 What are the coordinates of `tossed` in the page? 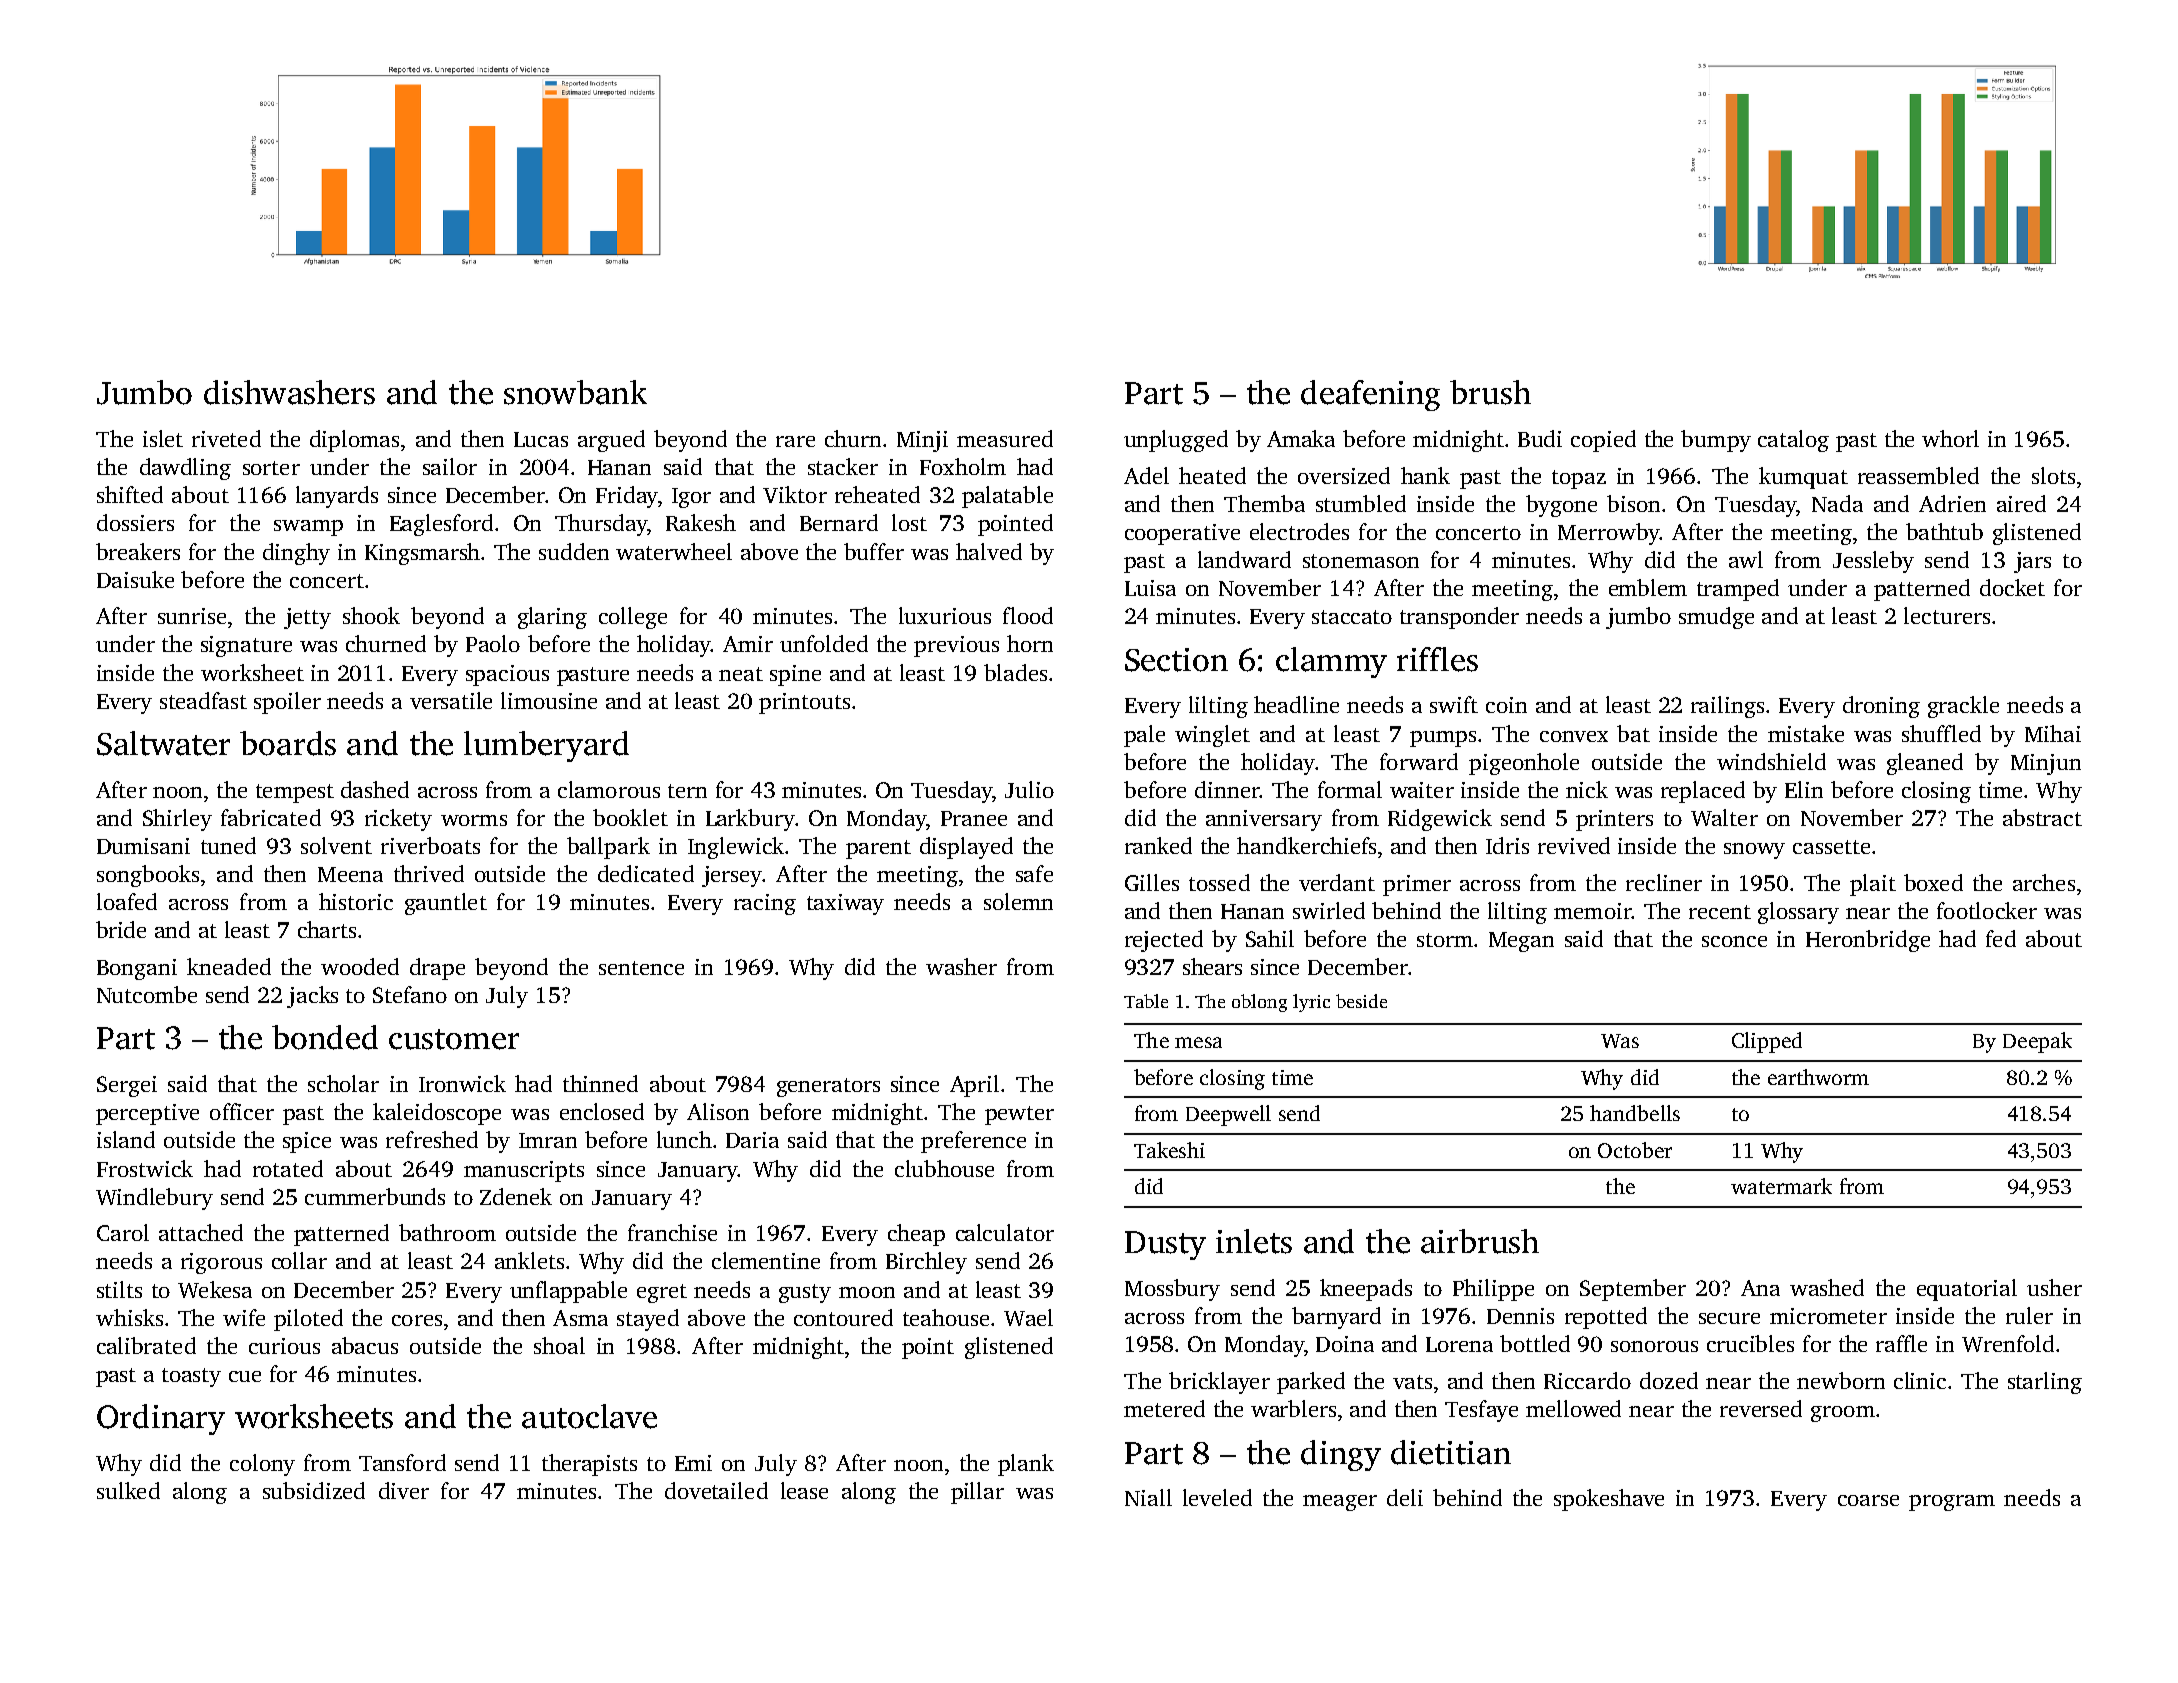 It's located at (1219, 882).
